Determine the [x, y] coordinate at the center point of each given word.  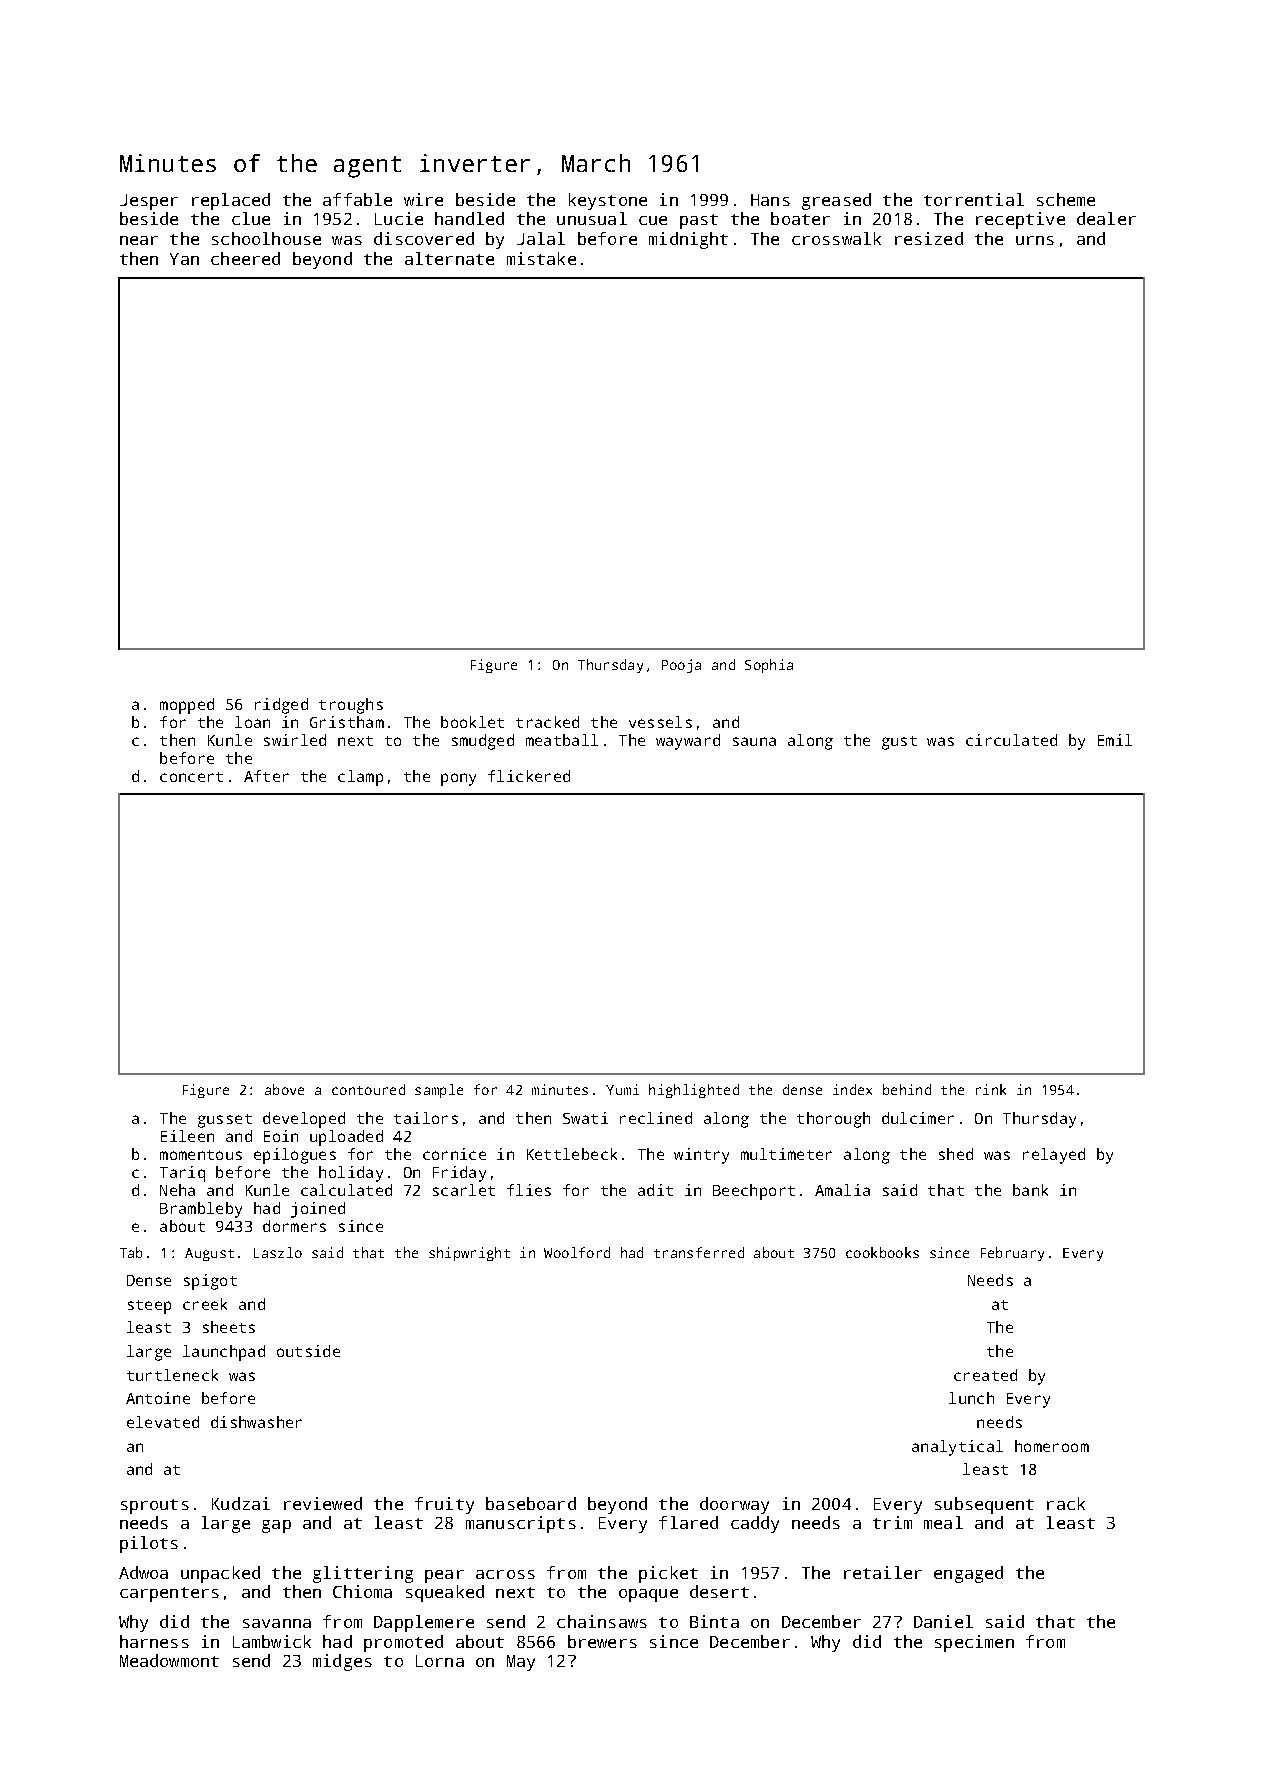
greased [836, 201]
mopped [187, 706]
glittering [363, 1574]
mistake [541, 258]
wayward [688, 742]
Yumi [622, 1089]
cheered [245, 258]
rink [991, 1089]
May [521, 1663]
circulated [1011, 740]
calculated [346, 1190]
